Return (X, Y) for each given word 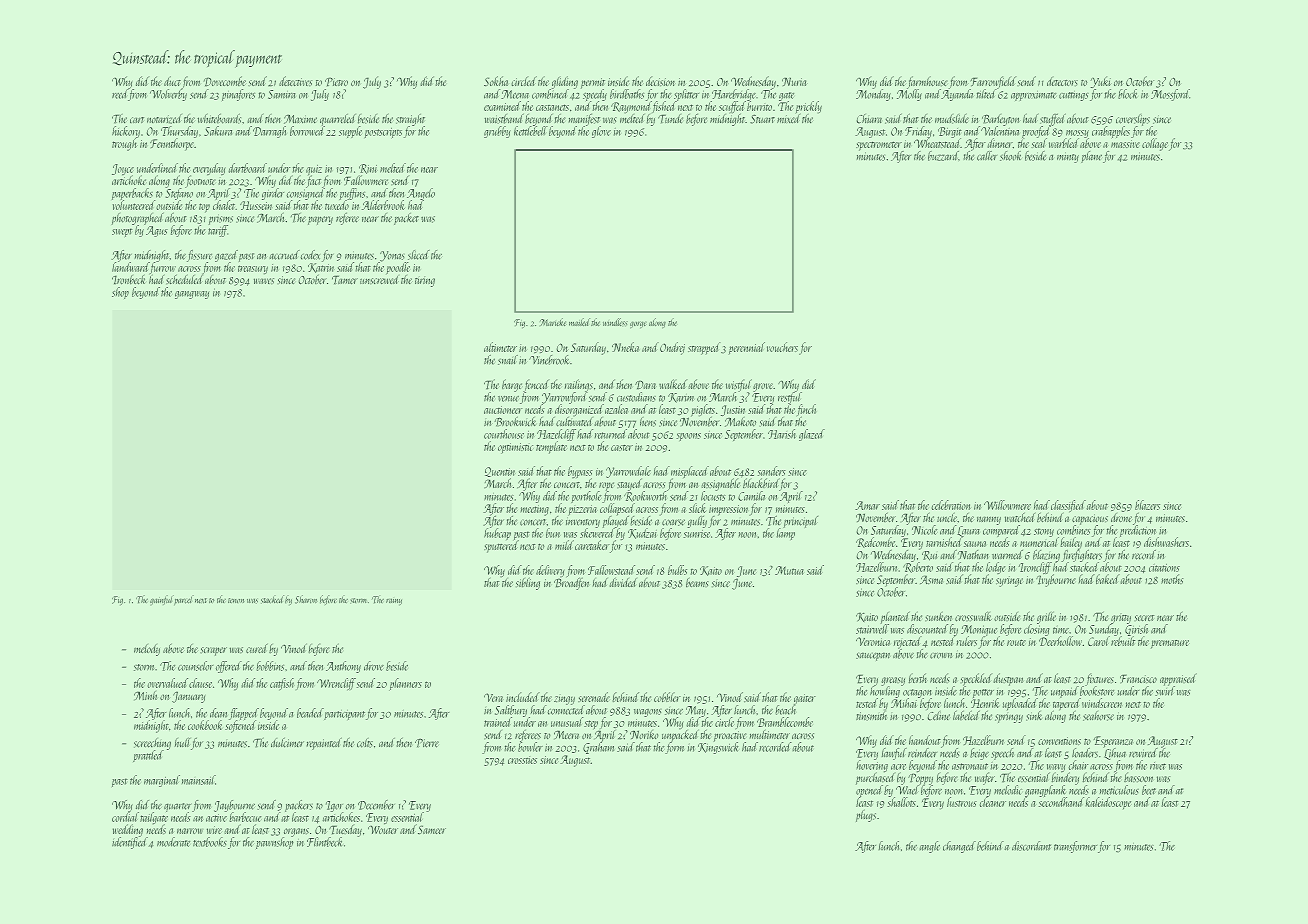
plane (1091, 157)
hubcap (497, 534)
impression (728, 510)
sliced (419, 255)
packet (406, 219)
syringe (1010, 581)
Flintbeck (324, 842)
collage (1155, 144)
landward (130, 267)
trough (125, 144)
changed (959, 847)
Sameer (432, 830)
